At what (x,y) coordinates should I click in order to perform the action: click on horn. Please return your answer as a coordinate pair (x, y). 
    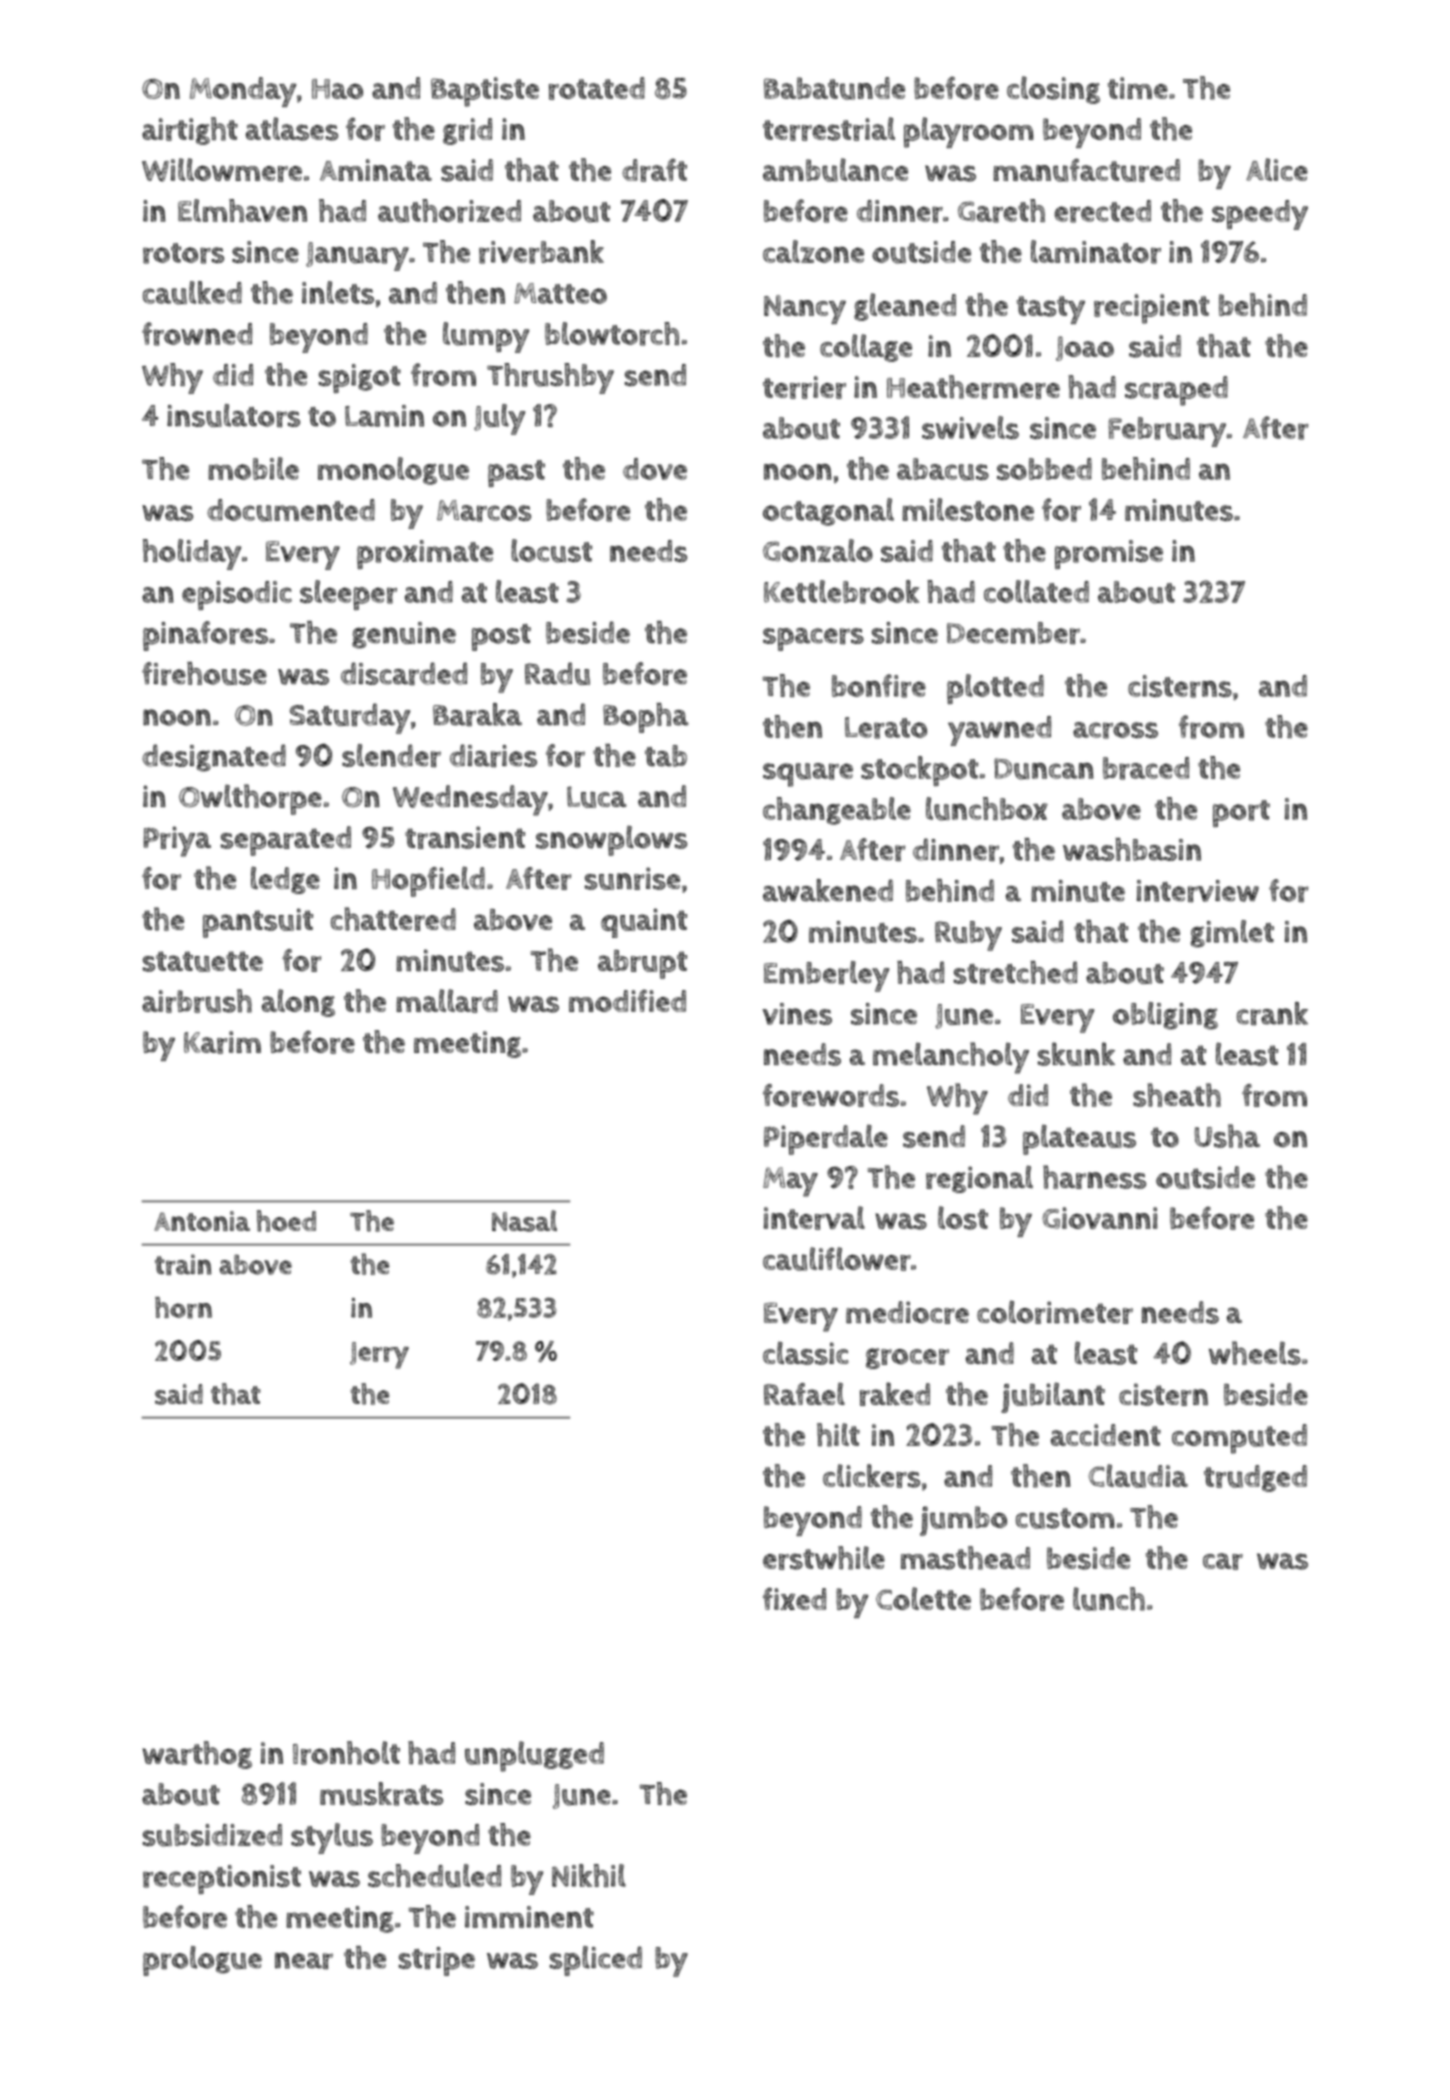
    Looking at the image, I should click on (183, 1308).
